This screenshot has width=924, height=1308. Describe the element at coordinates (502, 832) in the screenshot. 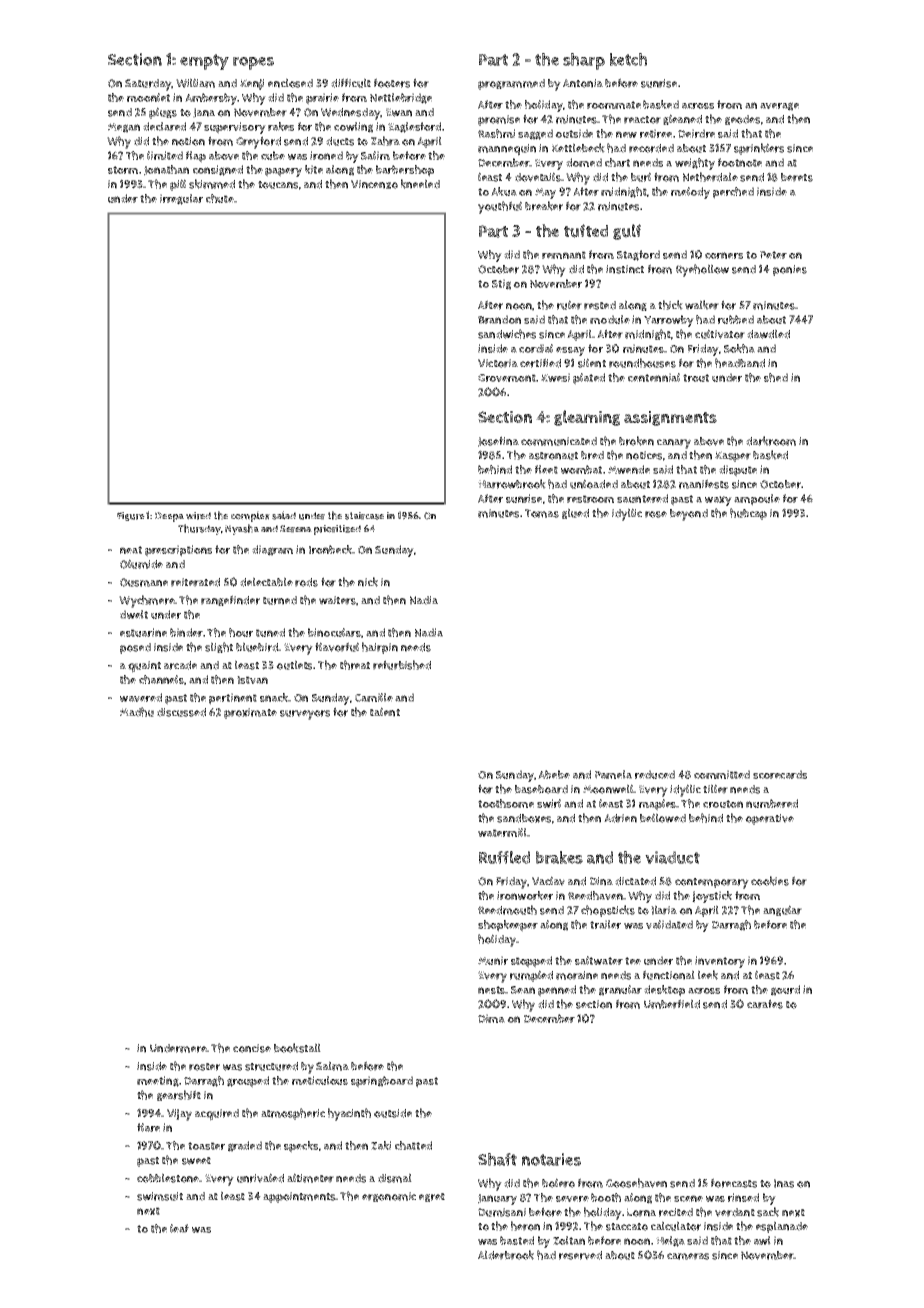

I see `watermill` at that location.
